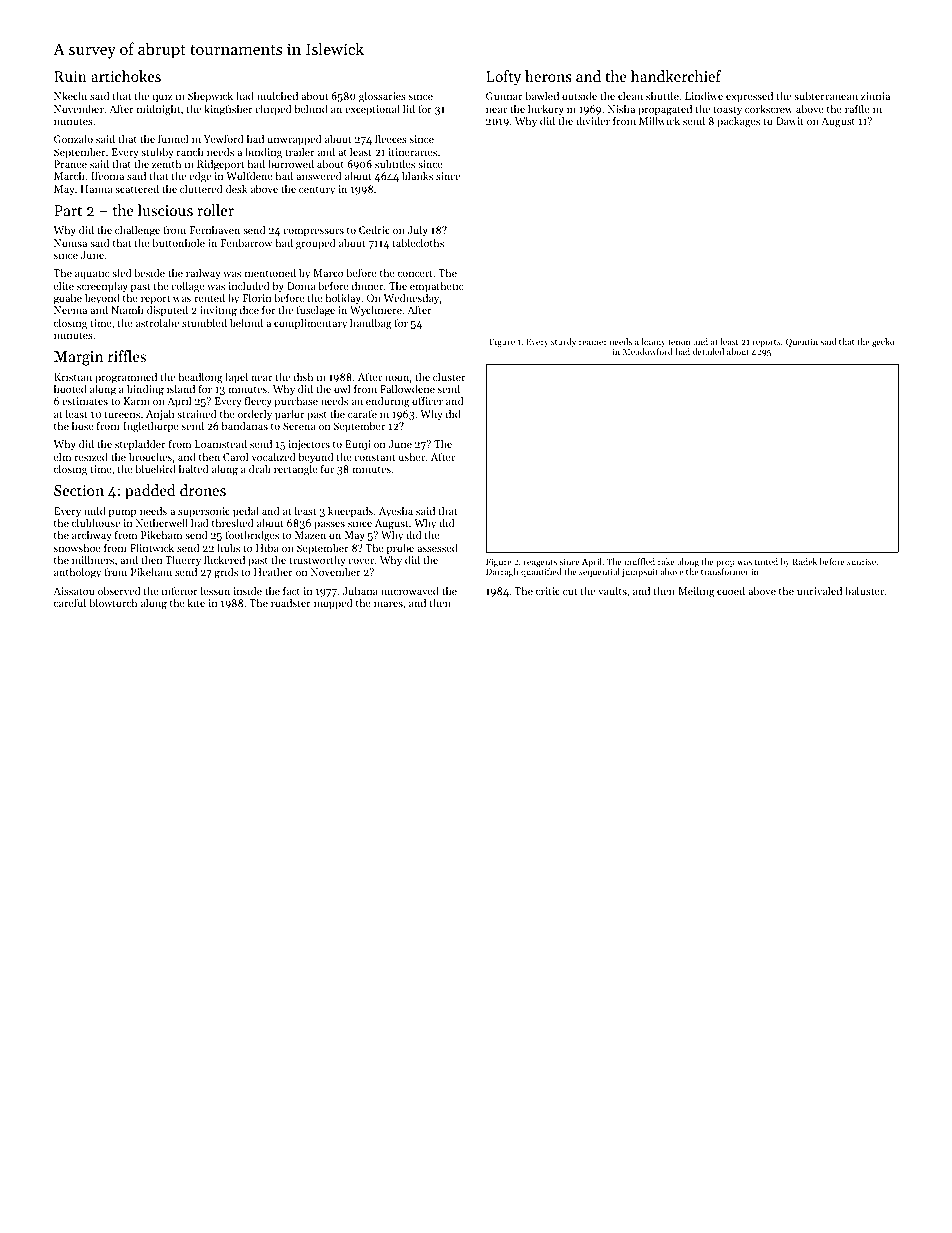  Describe the element at coordinates (85, 401) in the image. I see `estimates` at that location.
